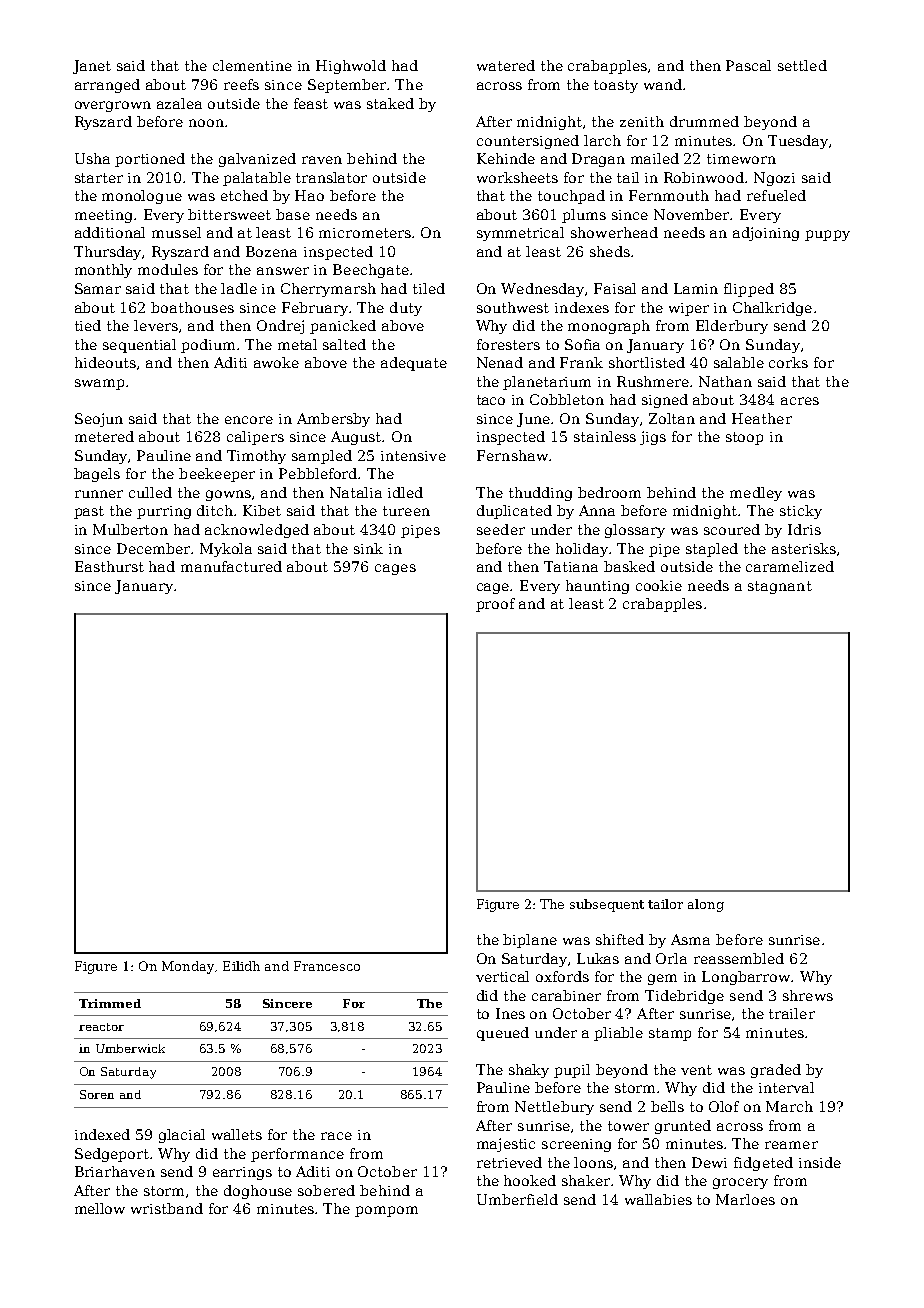  I want to click on June, so click(533, 420).
